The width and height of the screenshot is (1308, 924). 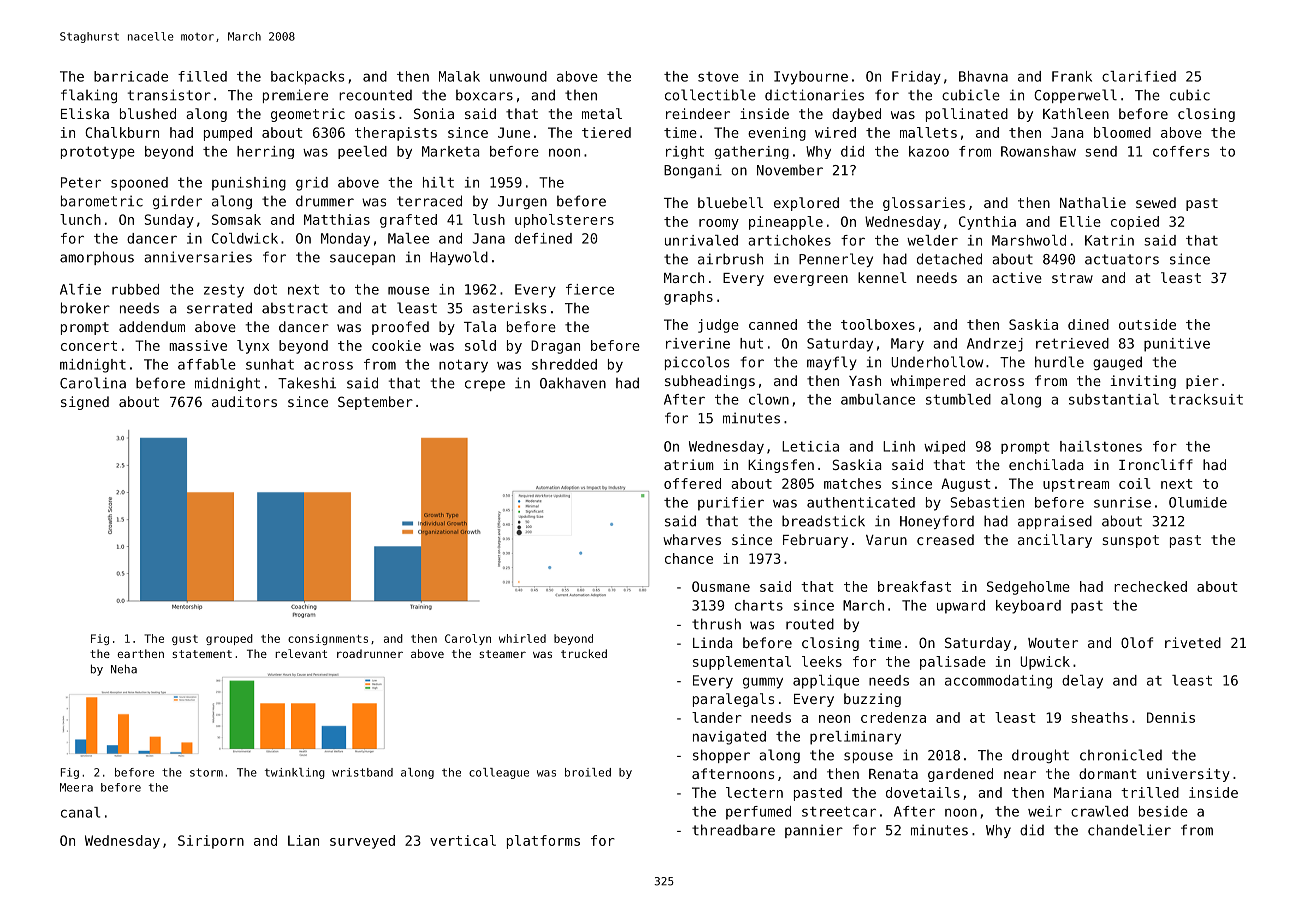 I want to click on Malak, so click(x=459, y=76).
